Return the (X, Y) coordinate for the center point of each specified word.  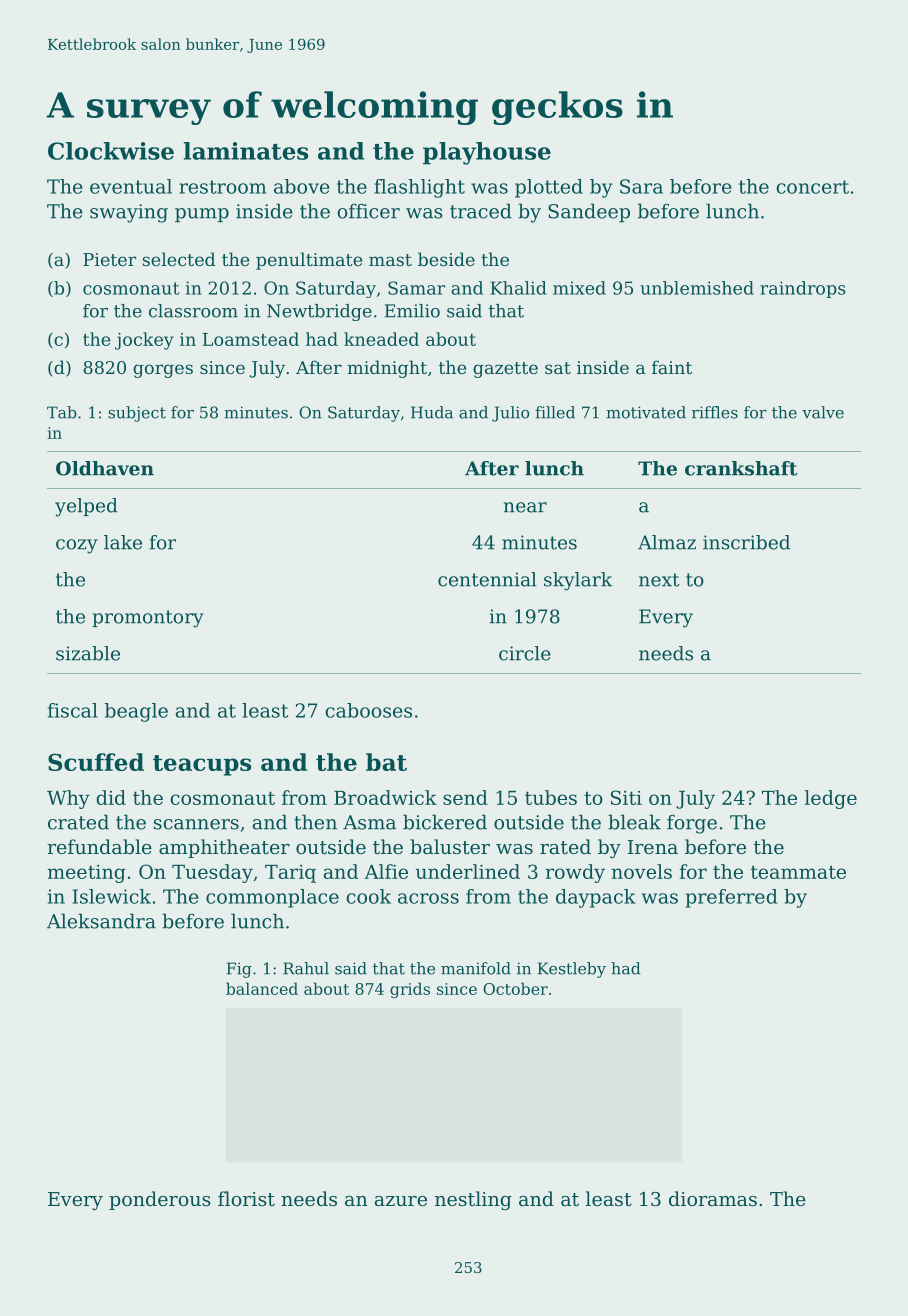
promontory (148, 619)
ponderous (160, 1200)
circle (525, 653)
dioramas (713, 1198)
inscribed (746, 542)
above (302, 186)
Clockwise (111, 151)
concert (812, 187)
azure (401, 1201)
